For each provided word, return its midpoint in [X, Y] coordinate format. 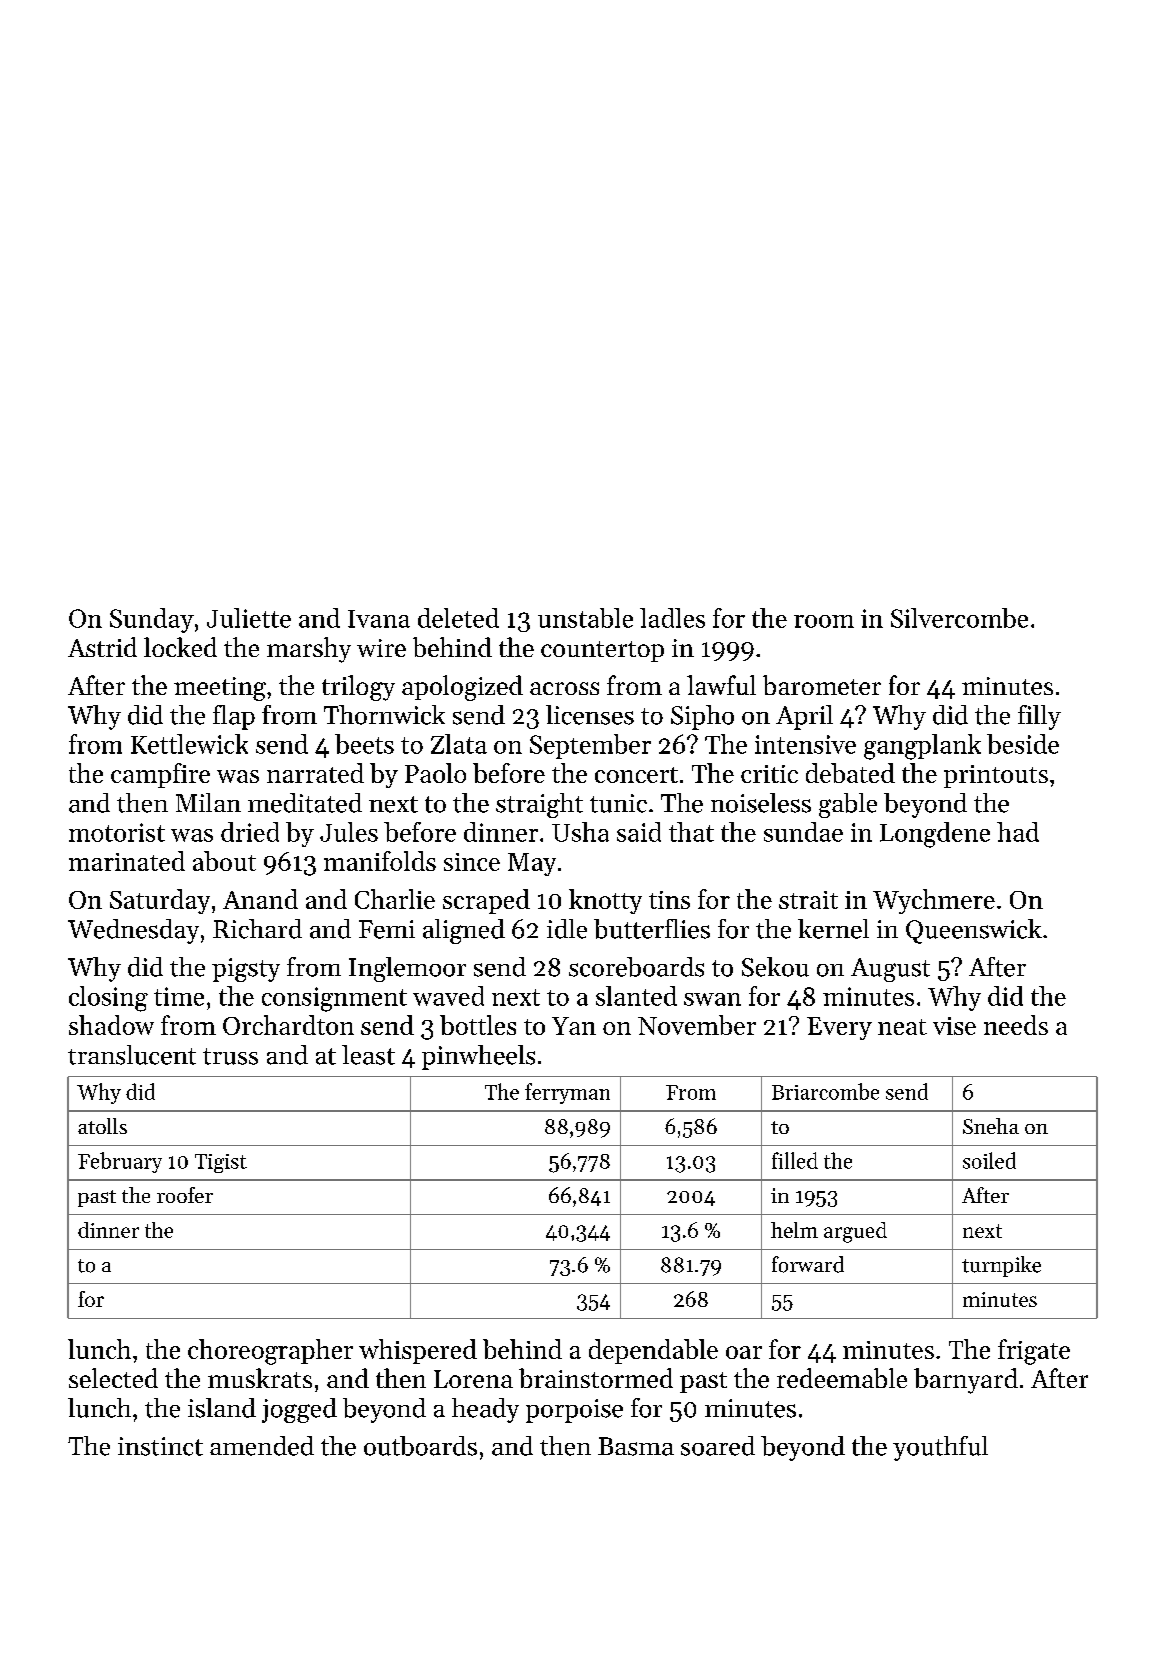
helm [794, 1230]
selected [113, 1378]
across [564, 688]
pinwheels [478, 1057]
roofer [185, 1195]
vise [954, 1026]
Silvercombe [959, 618]
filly [1039, 717]
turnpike [1001, 1266]
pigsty [246, 970]
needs [1016, 1025]
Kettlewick [189, 744]
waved [448, 996]
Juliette [249, 618]
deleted [458, 618]
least [368, 1055]
